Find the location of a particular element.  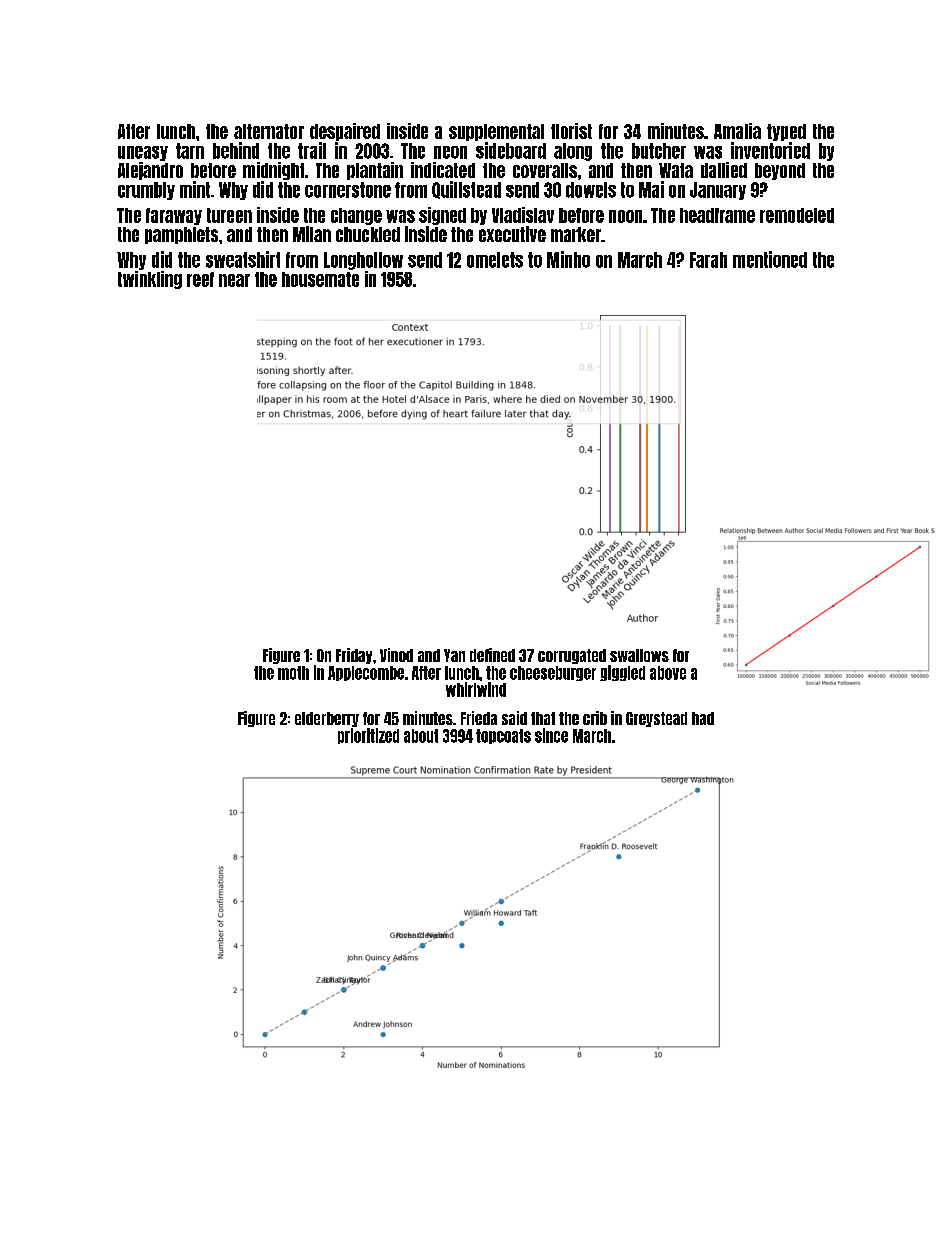

Wafa is located at coordinates (676, 170).
